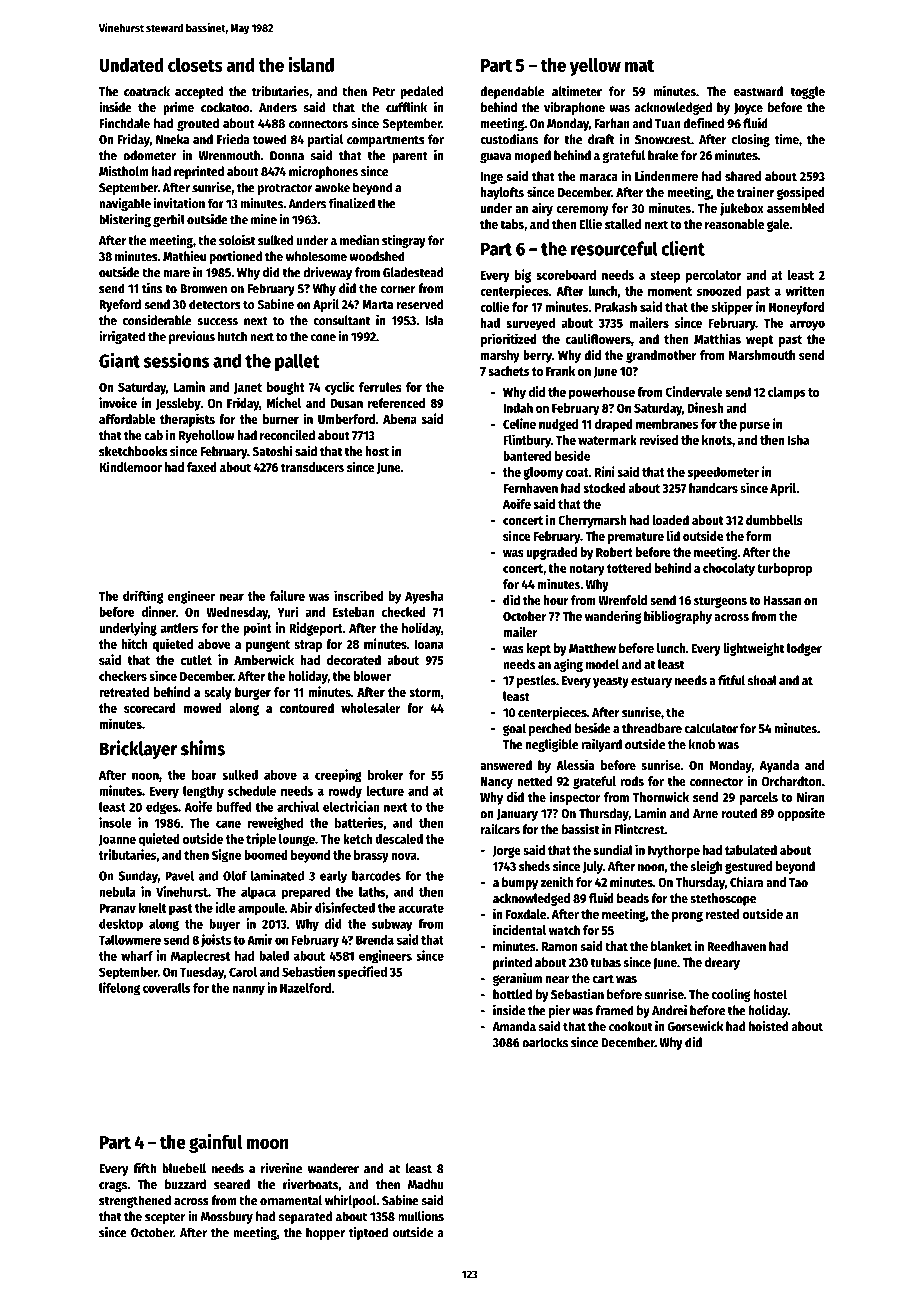 Image resolution: width=924 pixels, height=1308 pixels. Describe the element at coordinates (150, 708) in the screenshot. I see `scorecard` at that location.
